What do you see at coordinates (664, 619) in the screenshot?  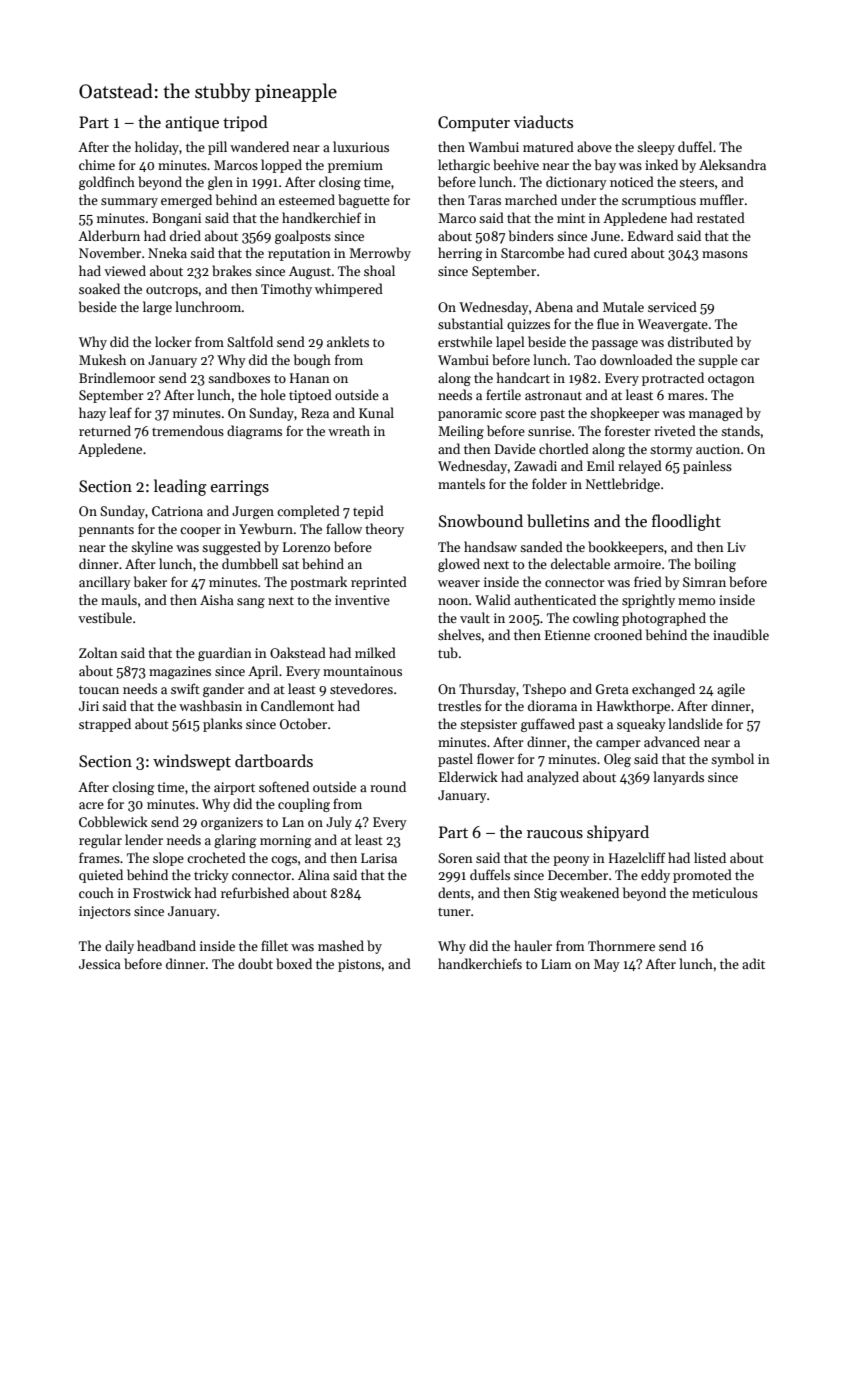 I see `photographed` at bounding box center [664, 619].
